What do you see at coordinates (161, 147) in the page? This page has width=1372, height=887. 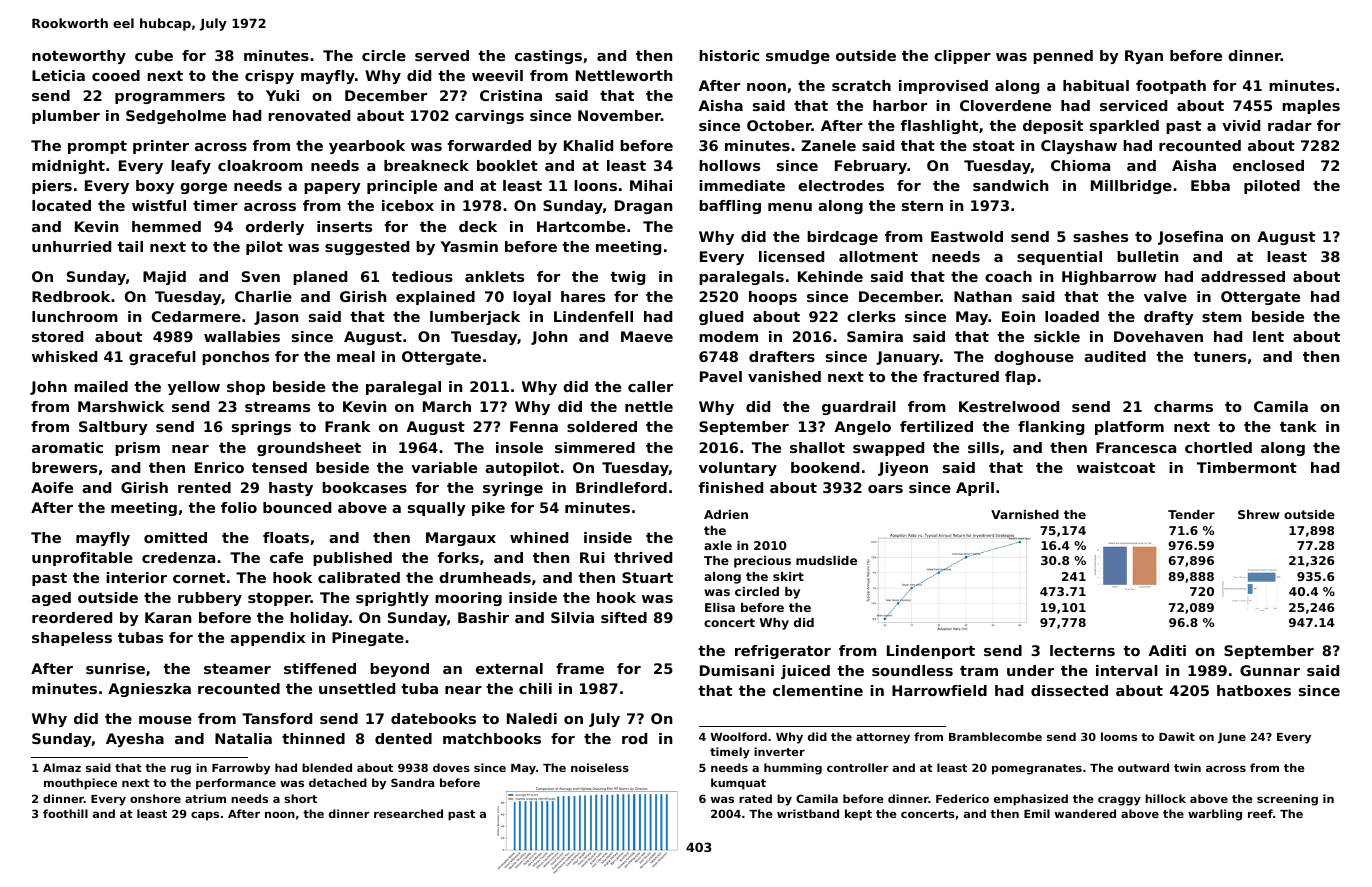 I see `printer` at bounding box center [161, 147].
